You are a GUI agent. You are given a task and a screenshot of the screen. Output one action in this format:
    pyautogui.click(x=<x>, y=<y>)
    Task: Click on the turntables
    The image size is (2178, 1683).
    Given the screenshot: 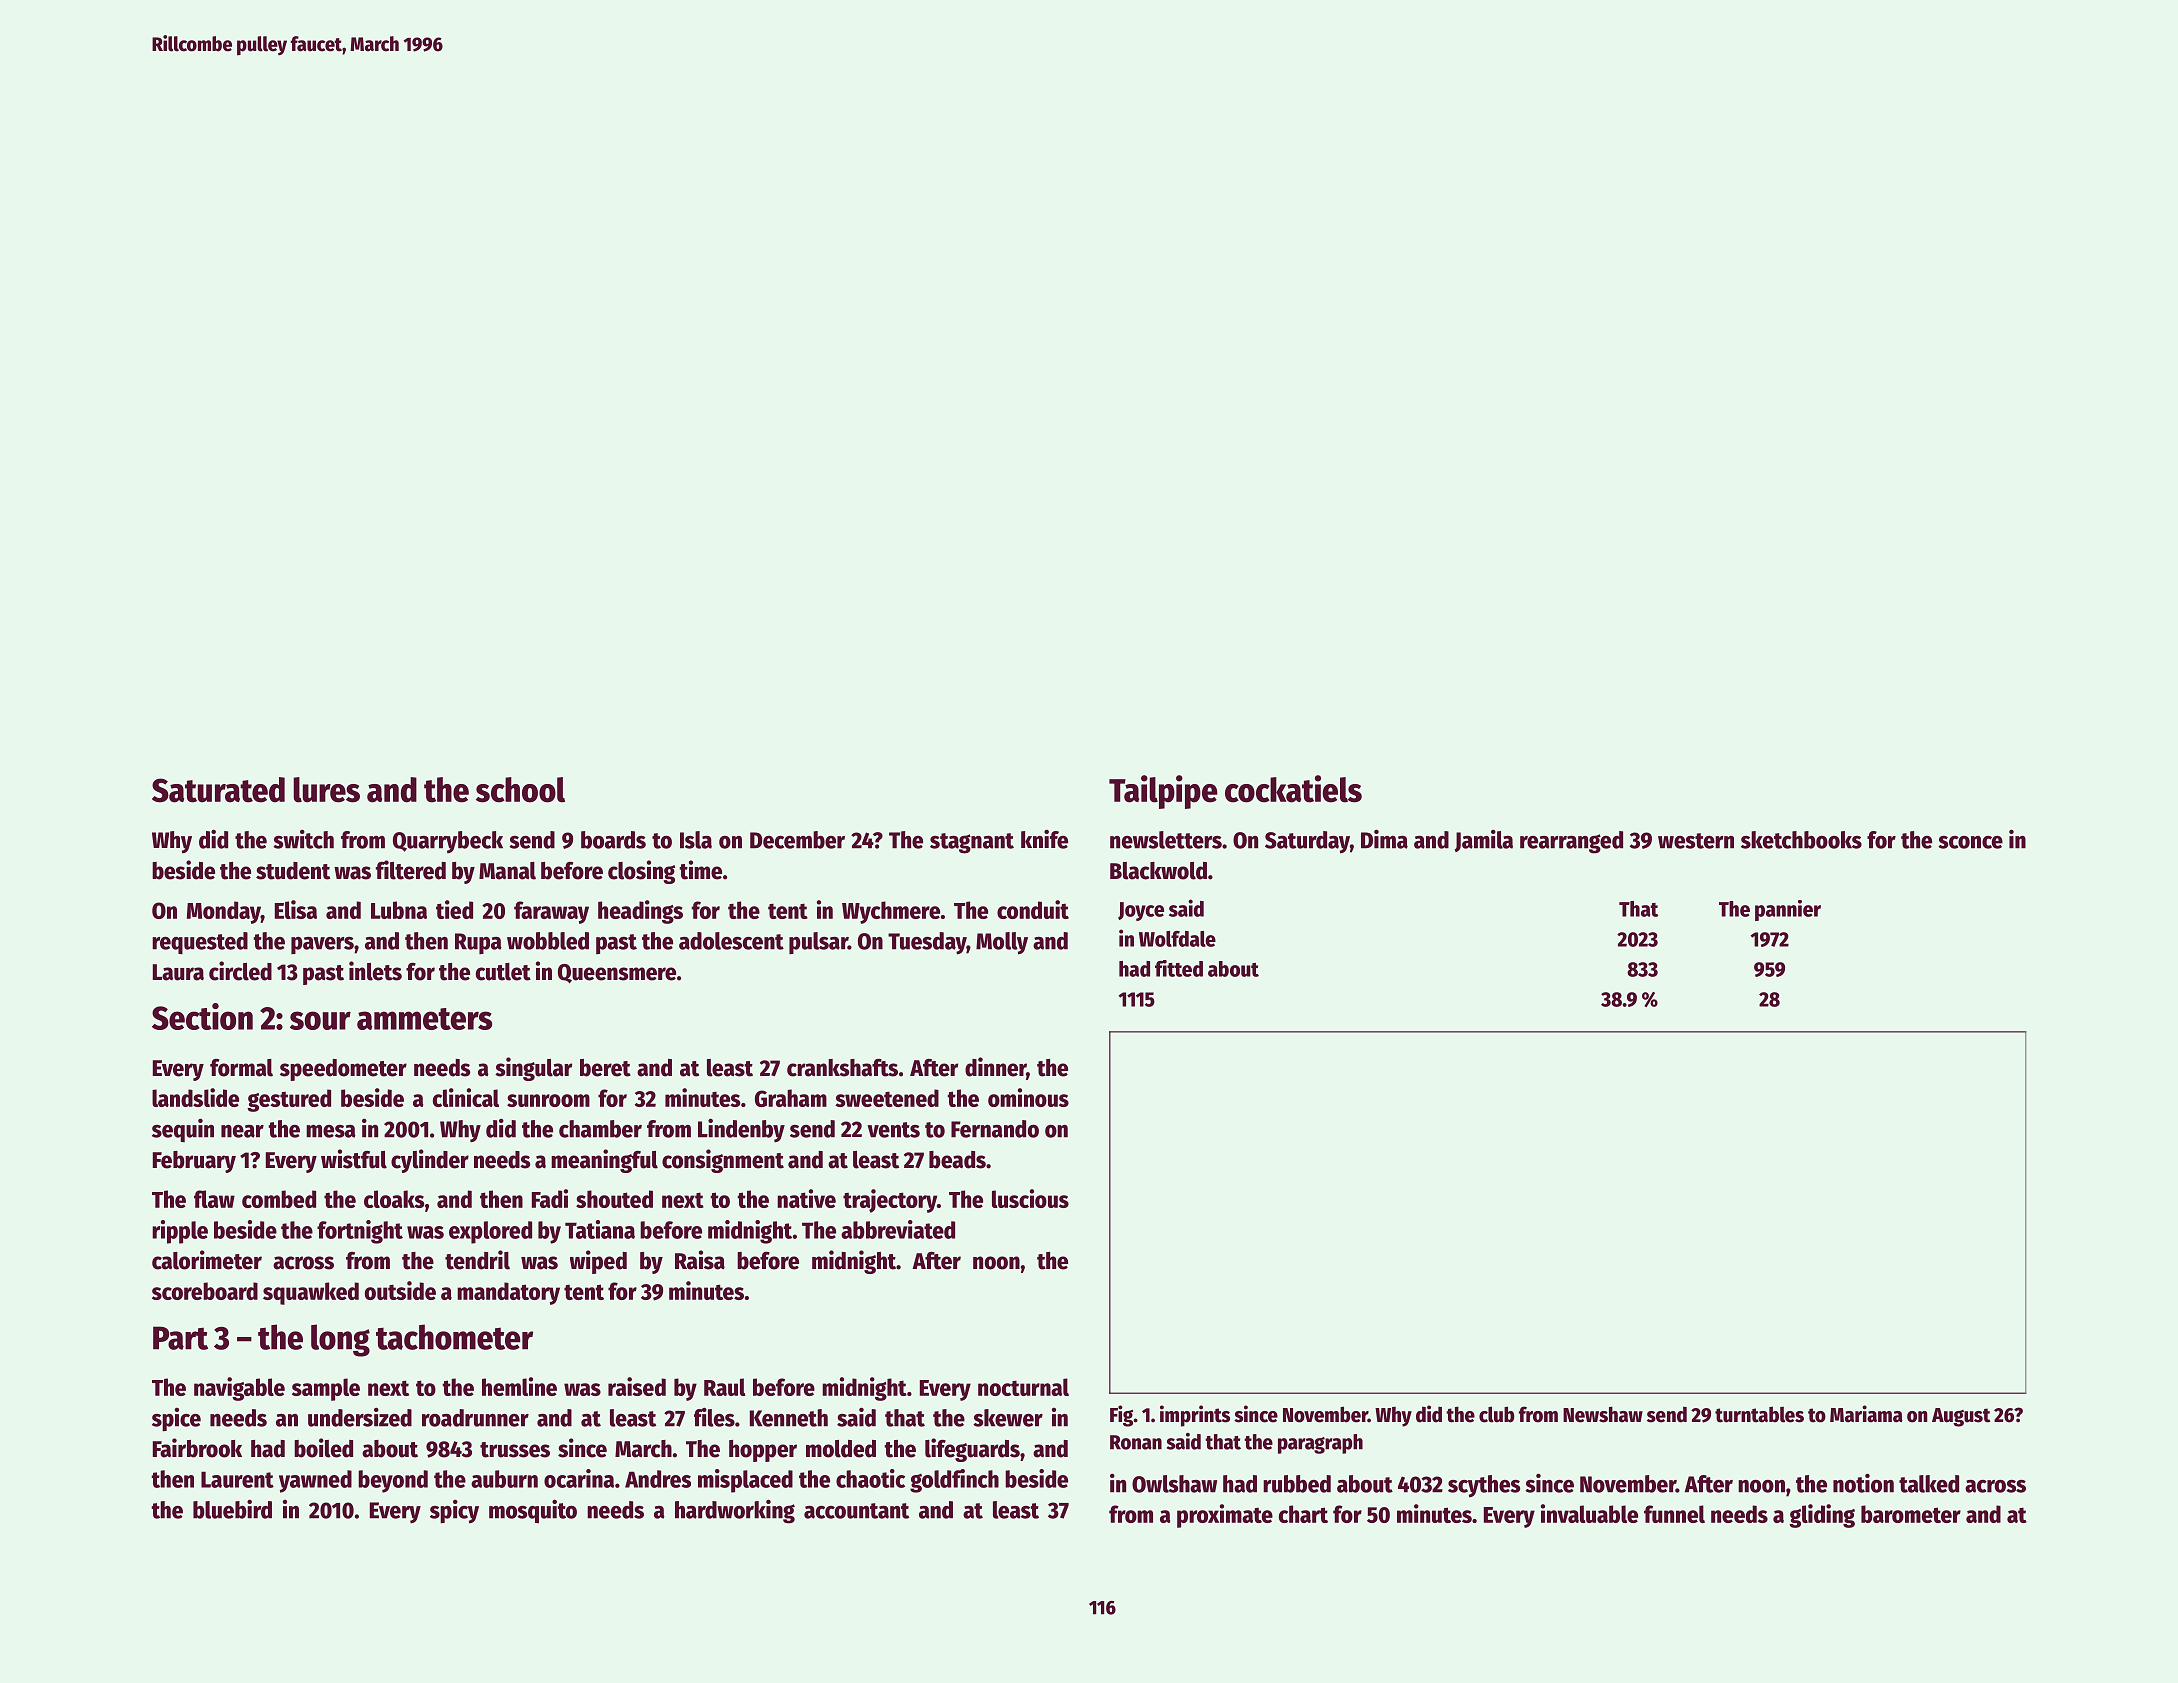 What is the action you would take?
    pyautogui.click(x=1759, y=1414)
